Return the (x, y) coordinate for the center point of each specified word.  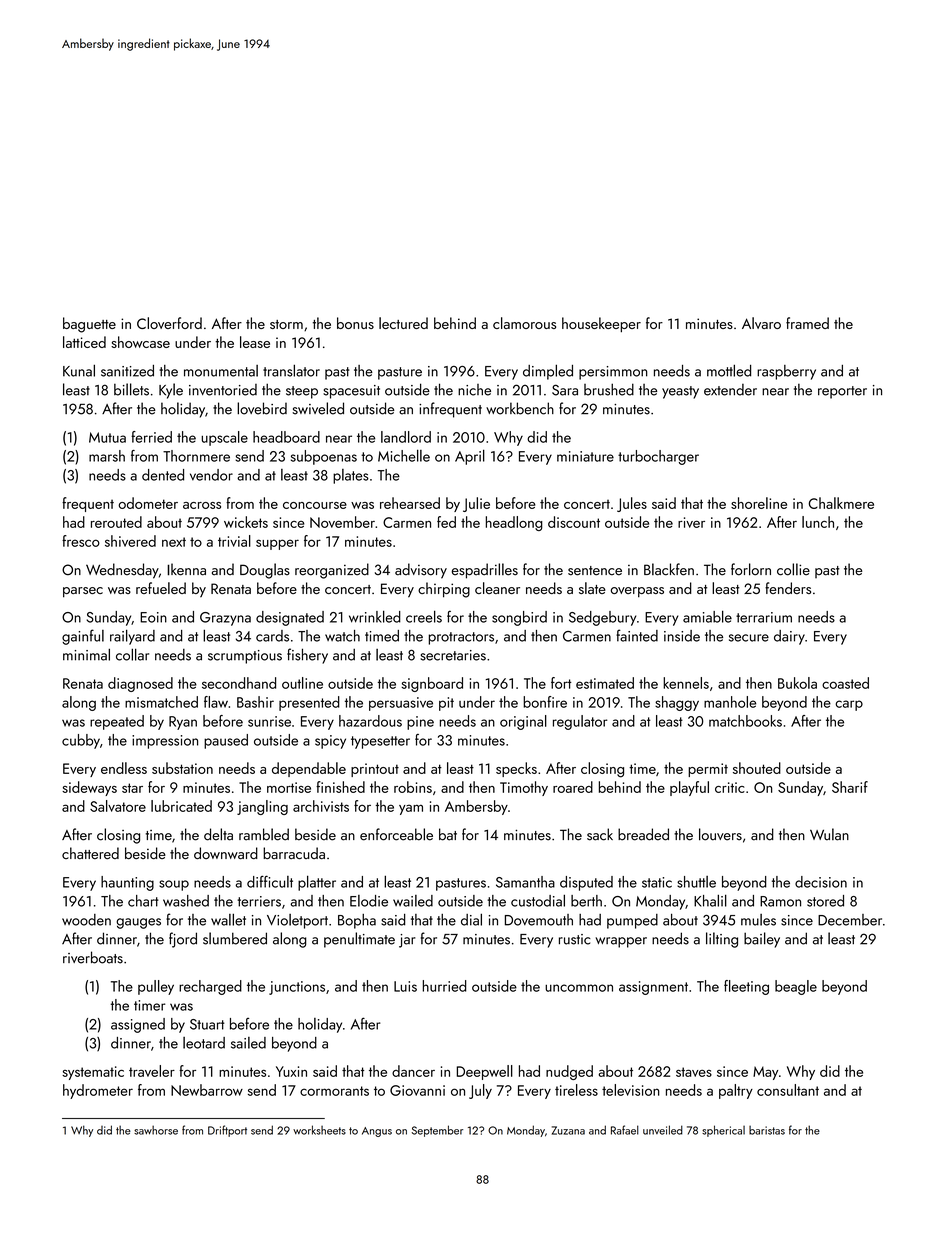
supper (277, 544)
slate (592, 588)
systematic (93, 1073)
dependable (309, 769)
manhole (730, 702)
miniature (585, 456)
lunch (818, 522)
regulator (580, 722)
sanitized (127, 371)
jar (407, 941)
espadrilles (485, 571)
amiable (707, 616)
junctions (297, 988)
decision (821, 882)
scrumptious (245, 657)
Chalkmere (841, 503)
